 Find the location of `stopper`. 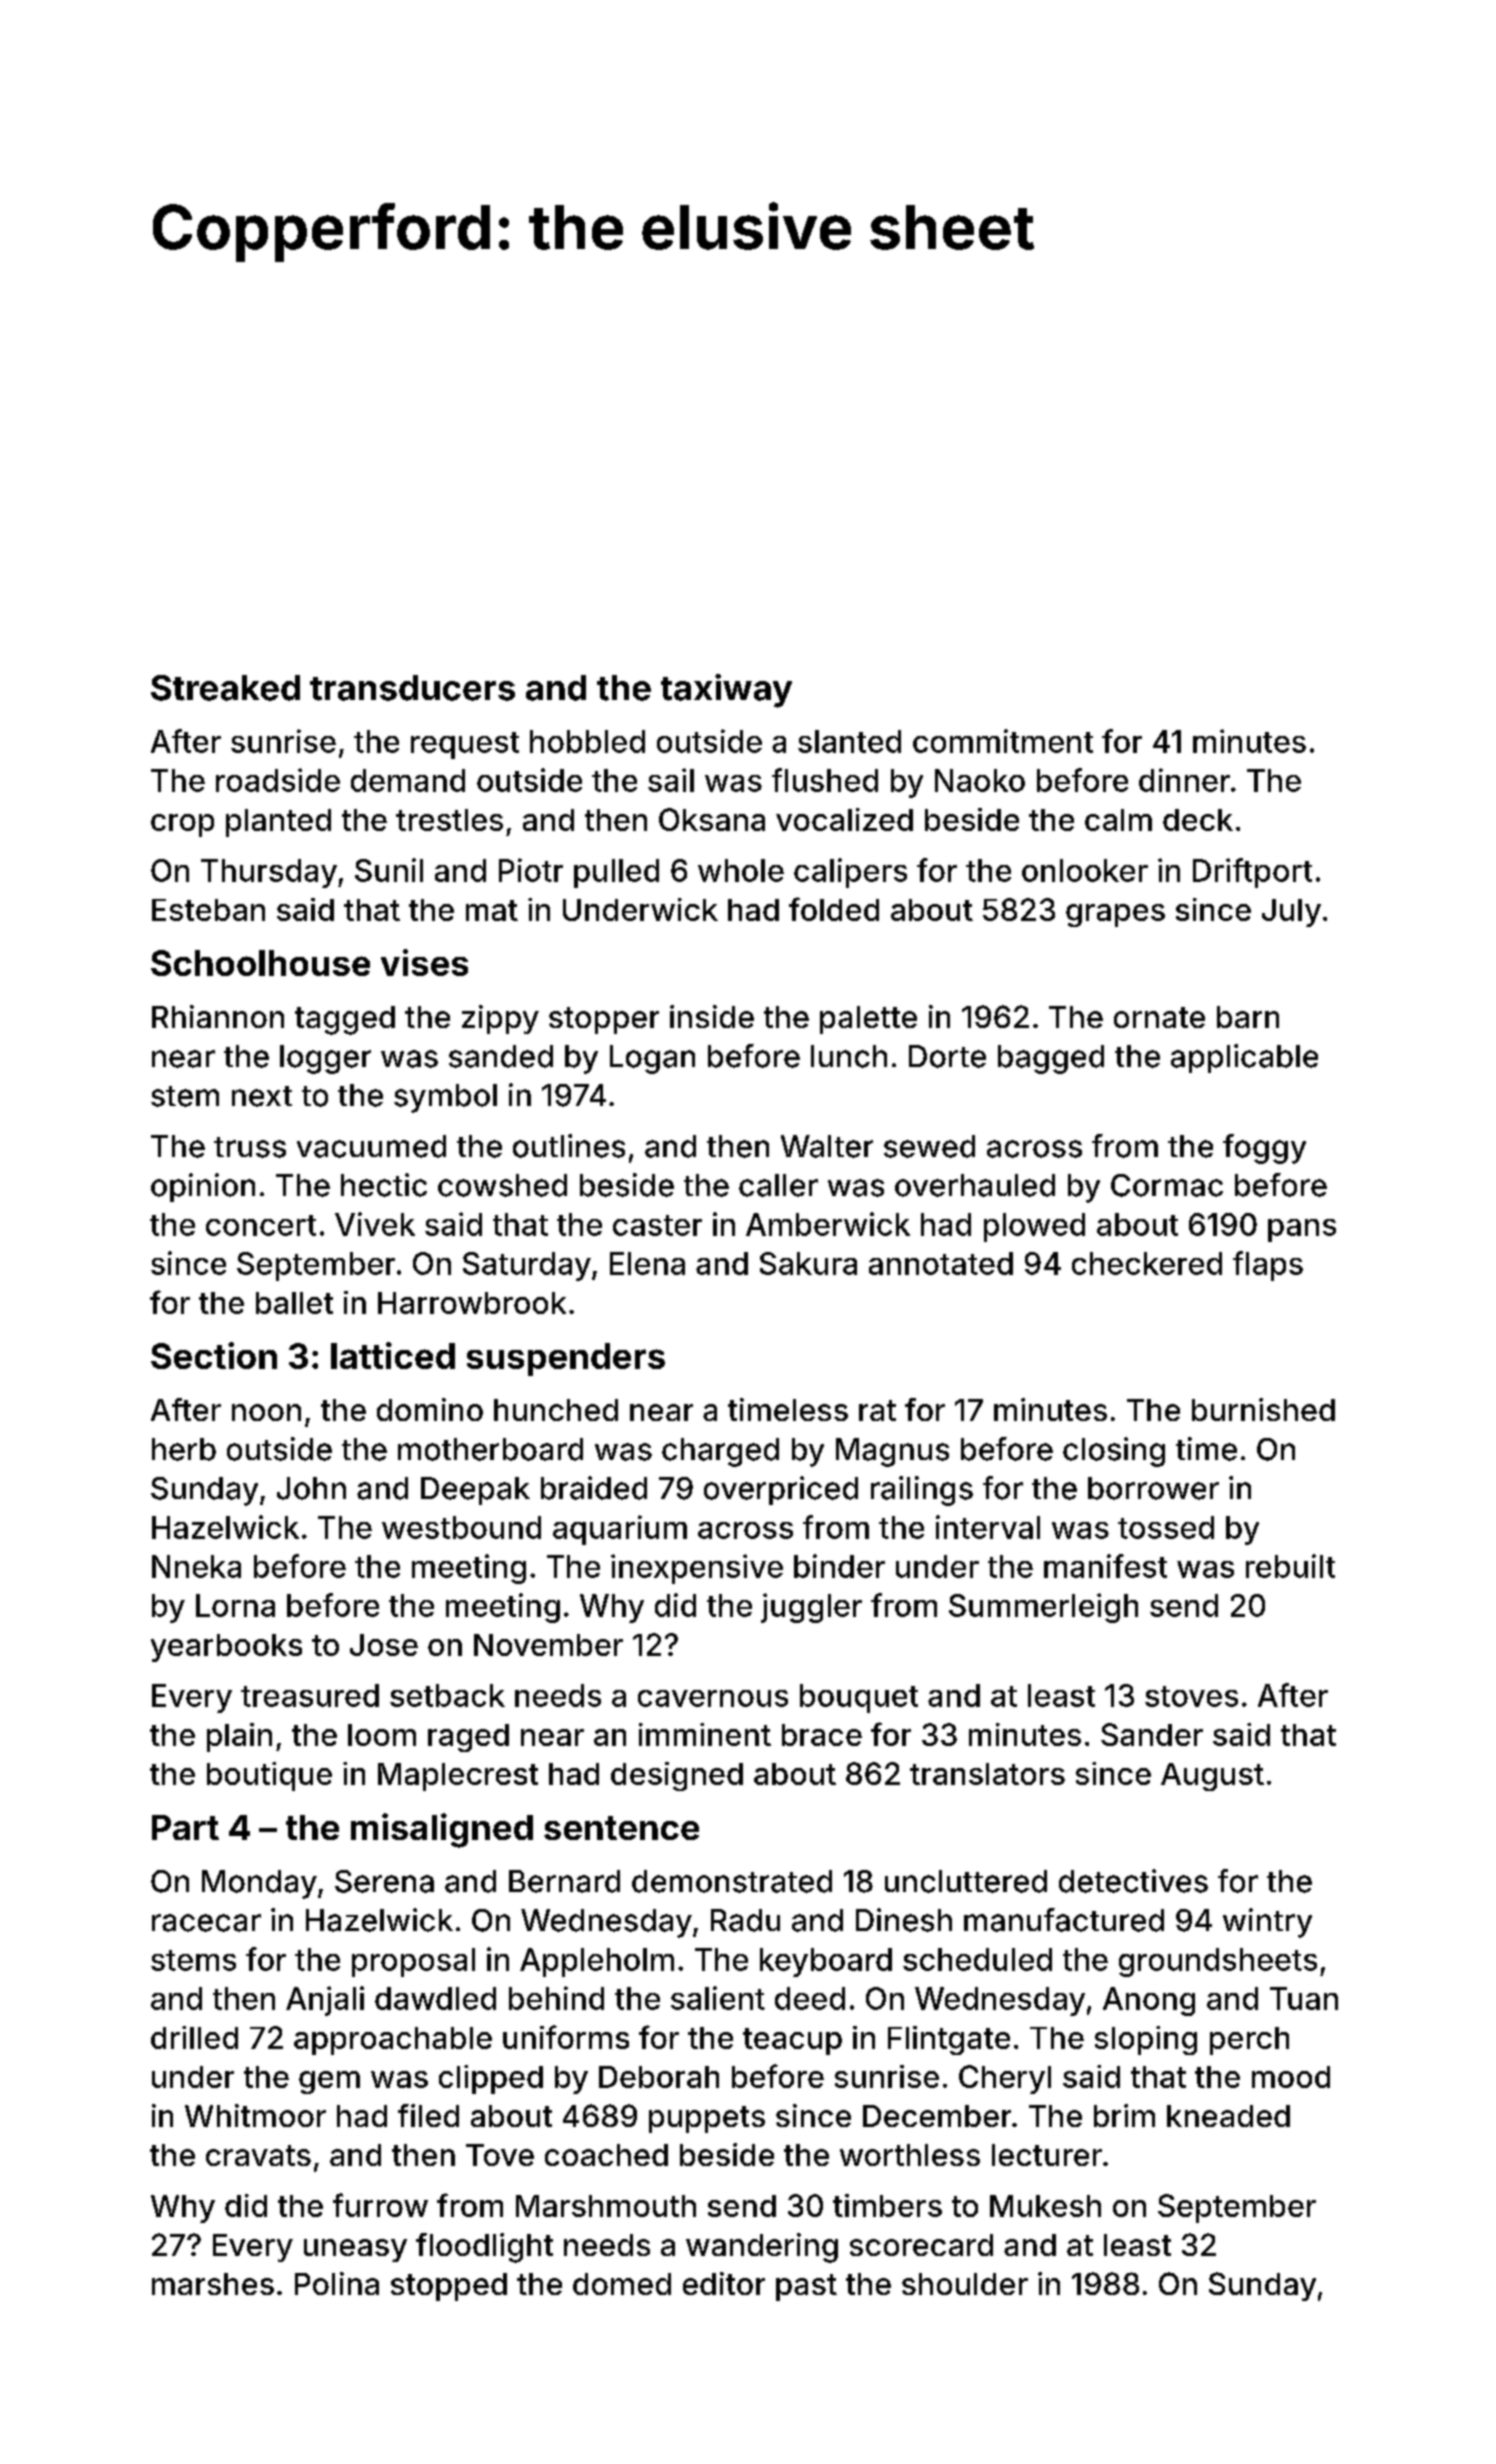

stopper is located at coordinates (604, 1020).
